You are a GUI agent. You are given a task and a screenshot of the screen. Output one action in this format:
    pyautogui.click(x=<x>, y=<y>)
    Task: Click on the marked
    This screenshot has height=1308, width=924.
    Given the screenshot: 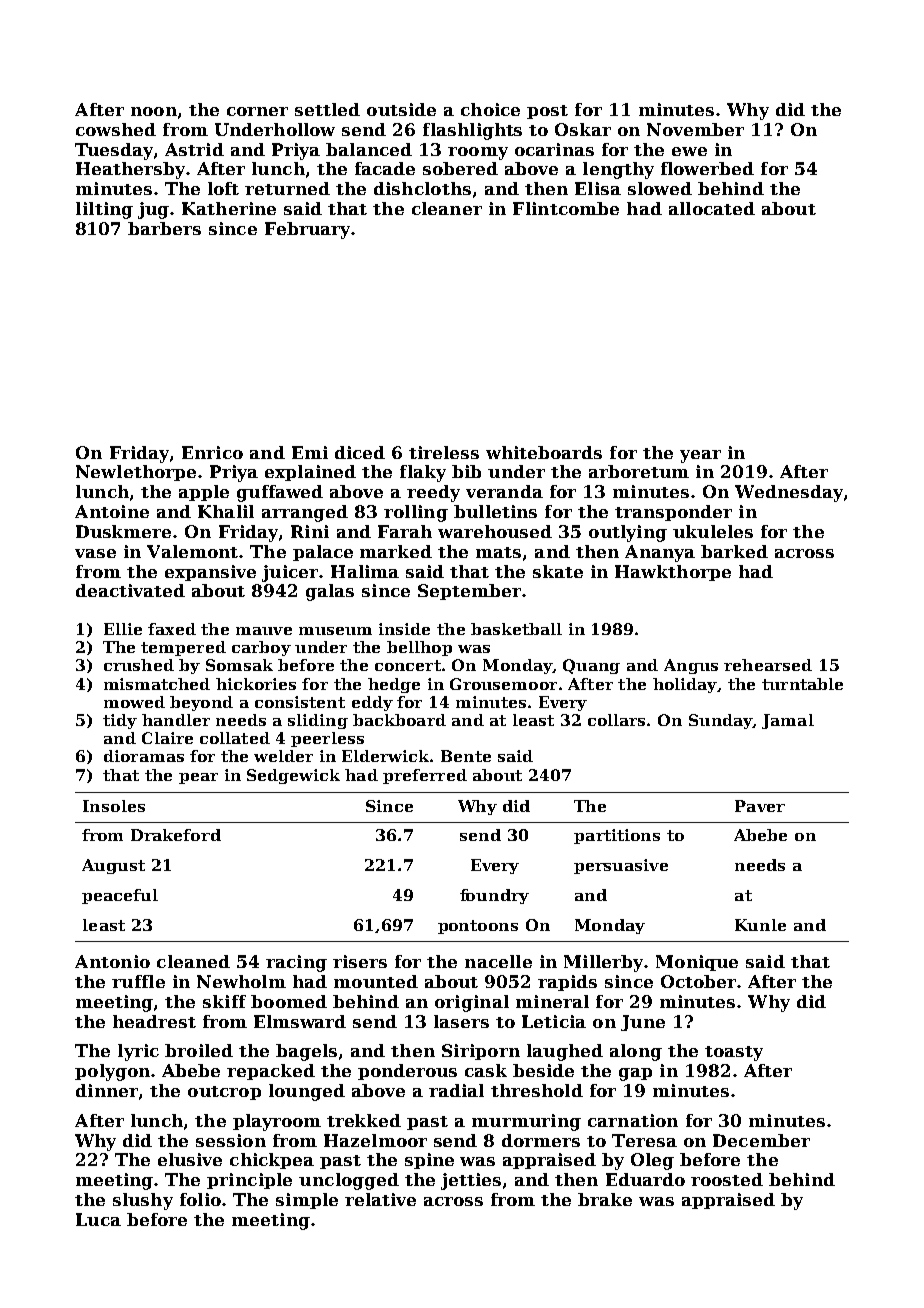 What is the action you would take?
    pyautogui.click(x=396, y=551)
